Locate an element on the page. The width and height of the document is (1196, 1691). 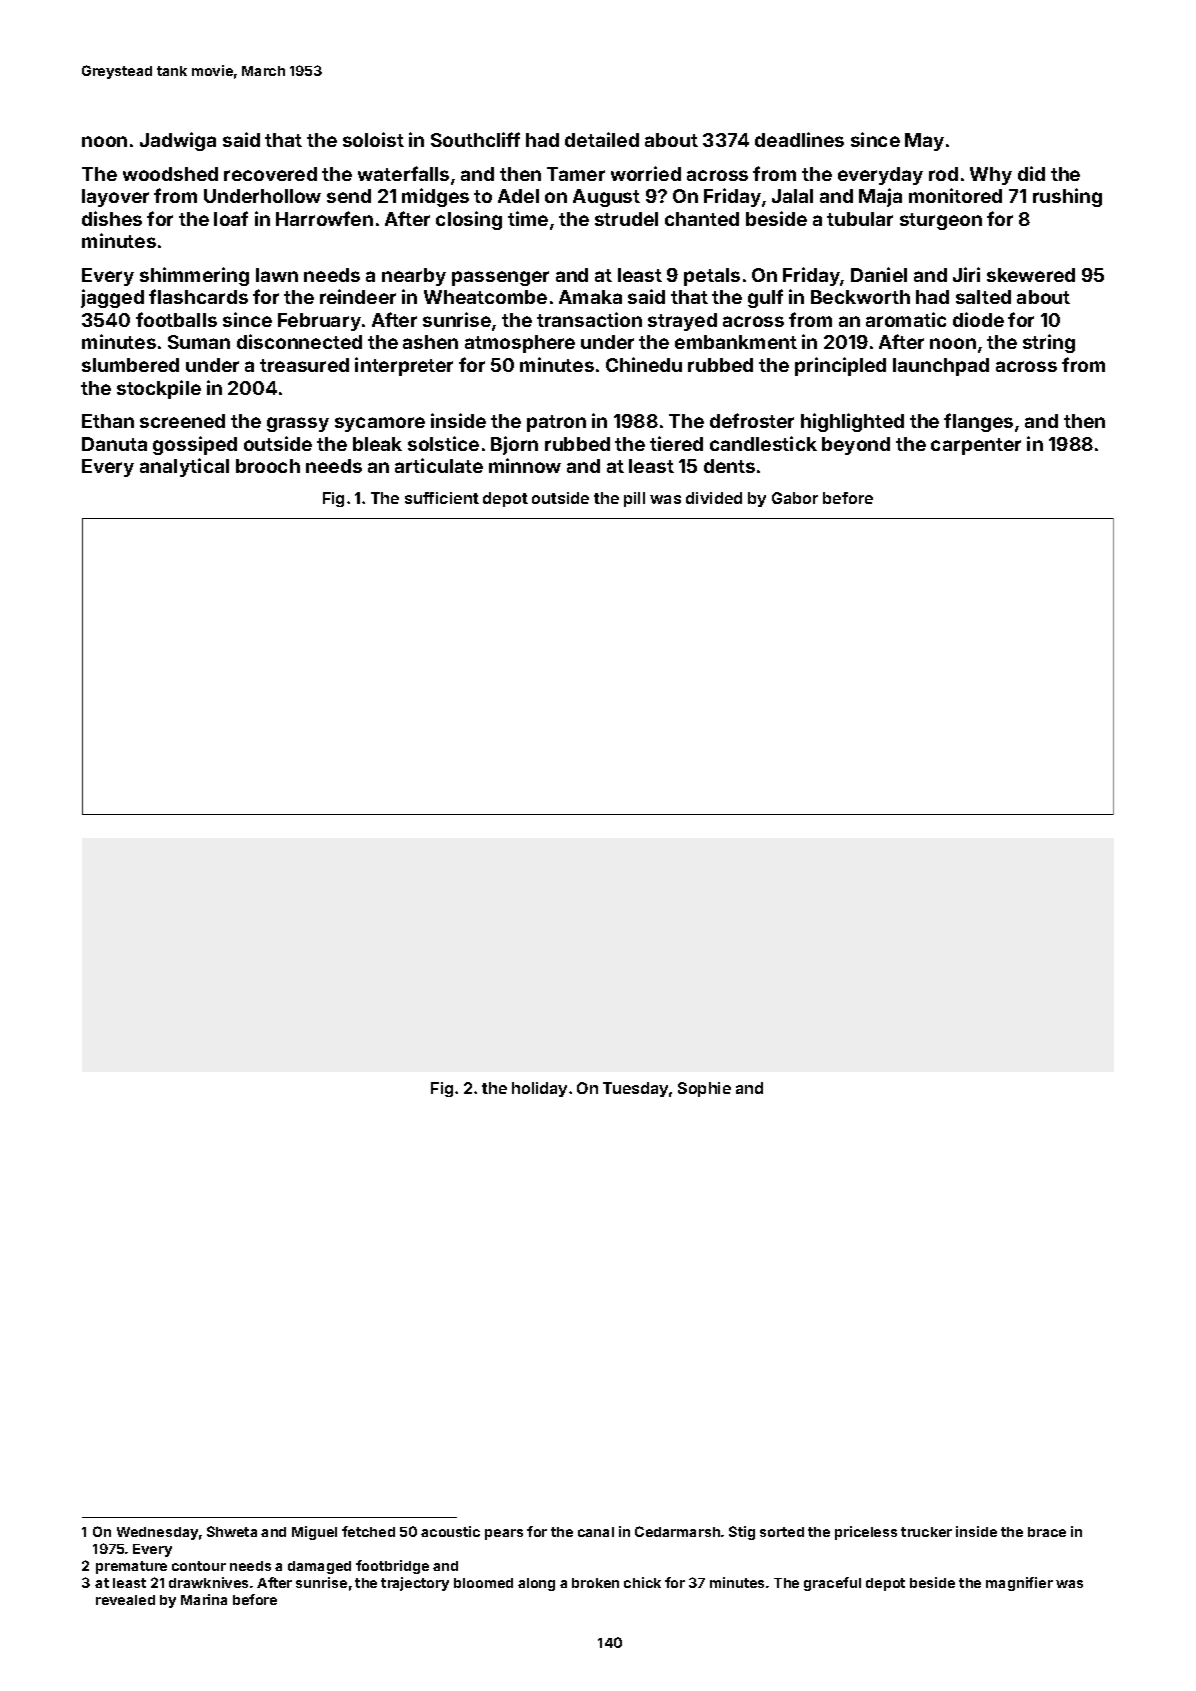
Wednesday is located at coordinates (157, 1533).
